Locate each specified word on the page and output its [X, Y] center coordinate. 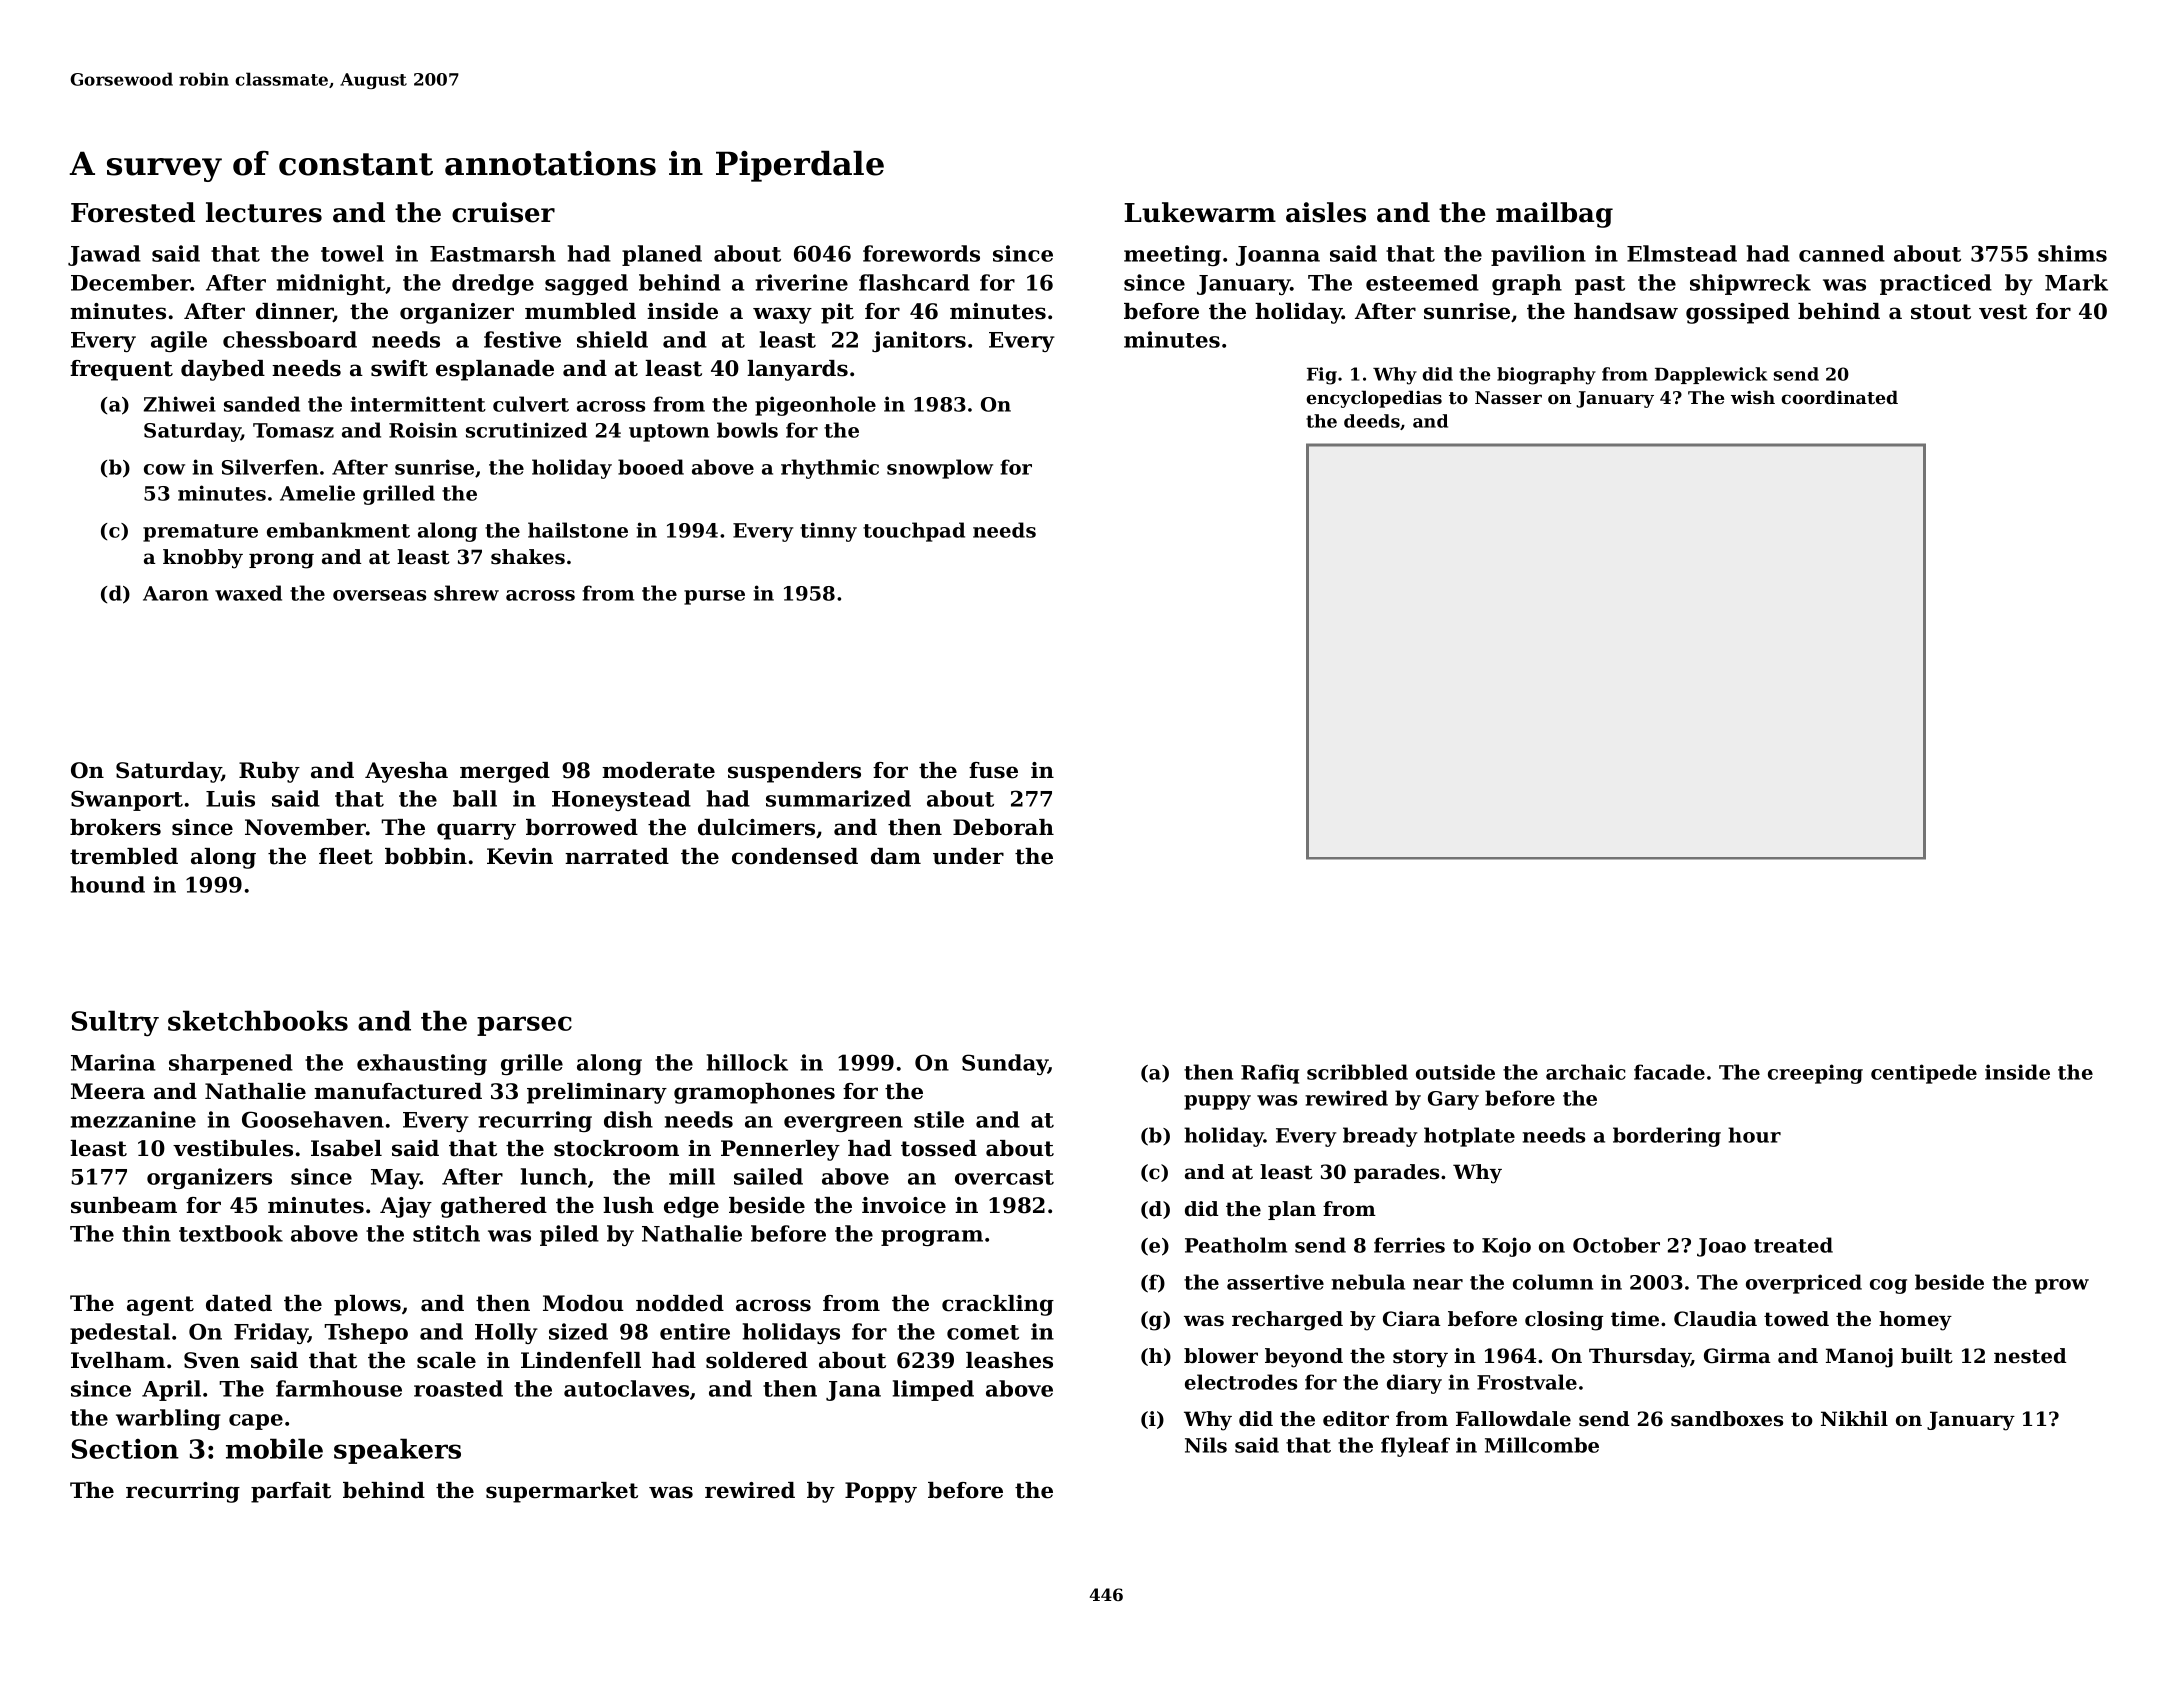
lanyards [797, 370]
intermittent [418, 404]
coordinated [1839, 397]
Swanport [127, 800]
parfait [291, 1492]
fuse [993, 770]
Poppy [881, 1492]
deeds [1372, 421]
